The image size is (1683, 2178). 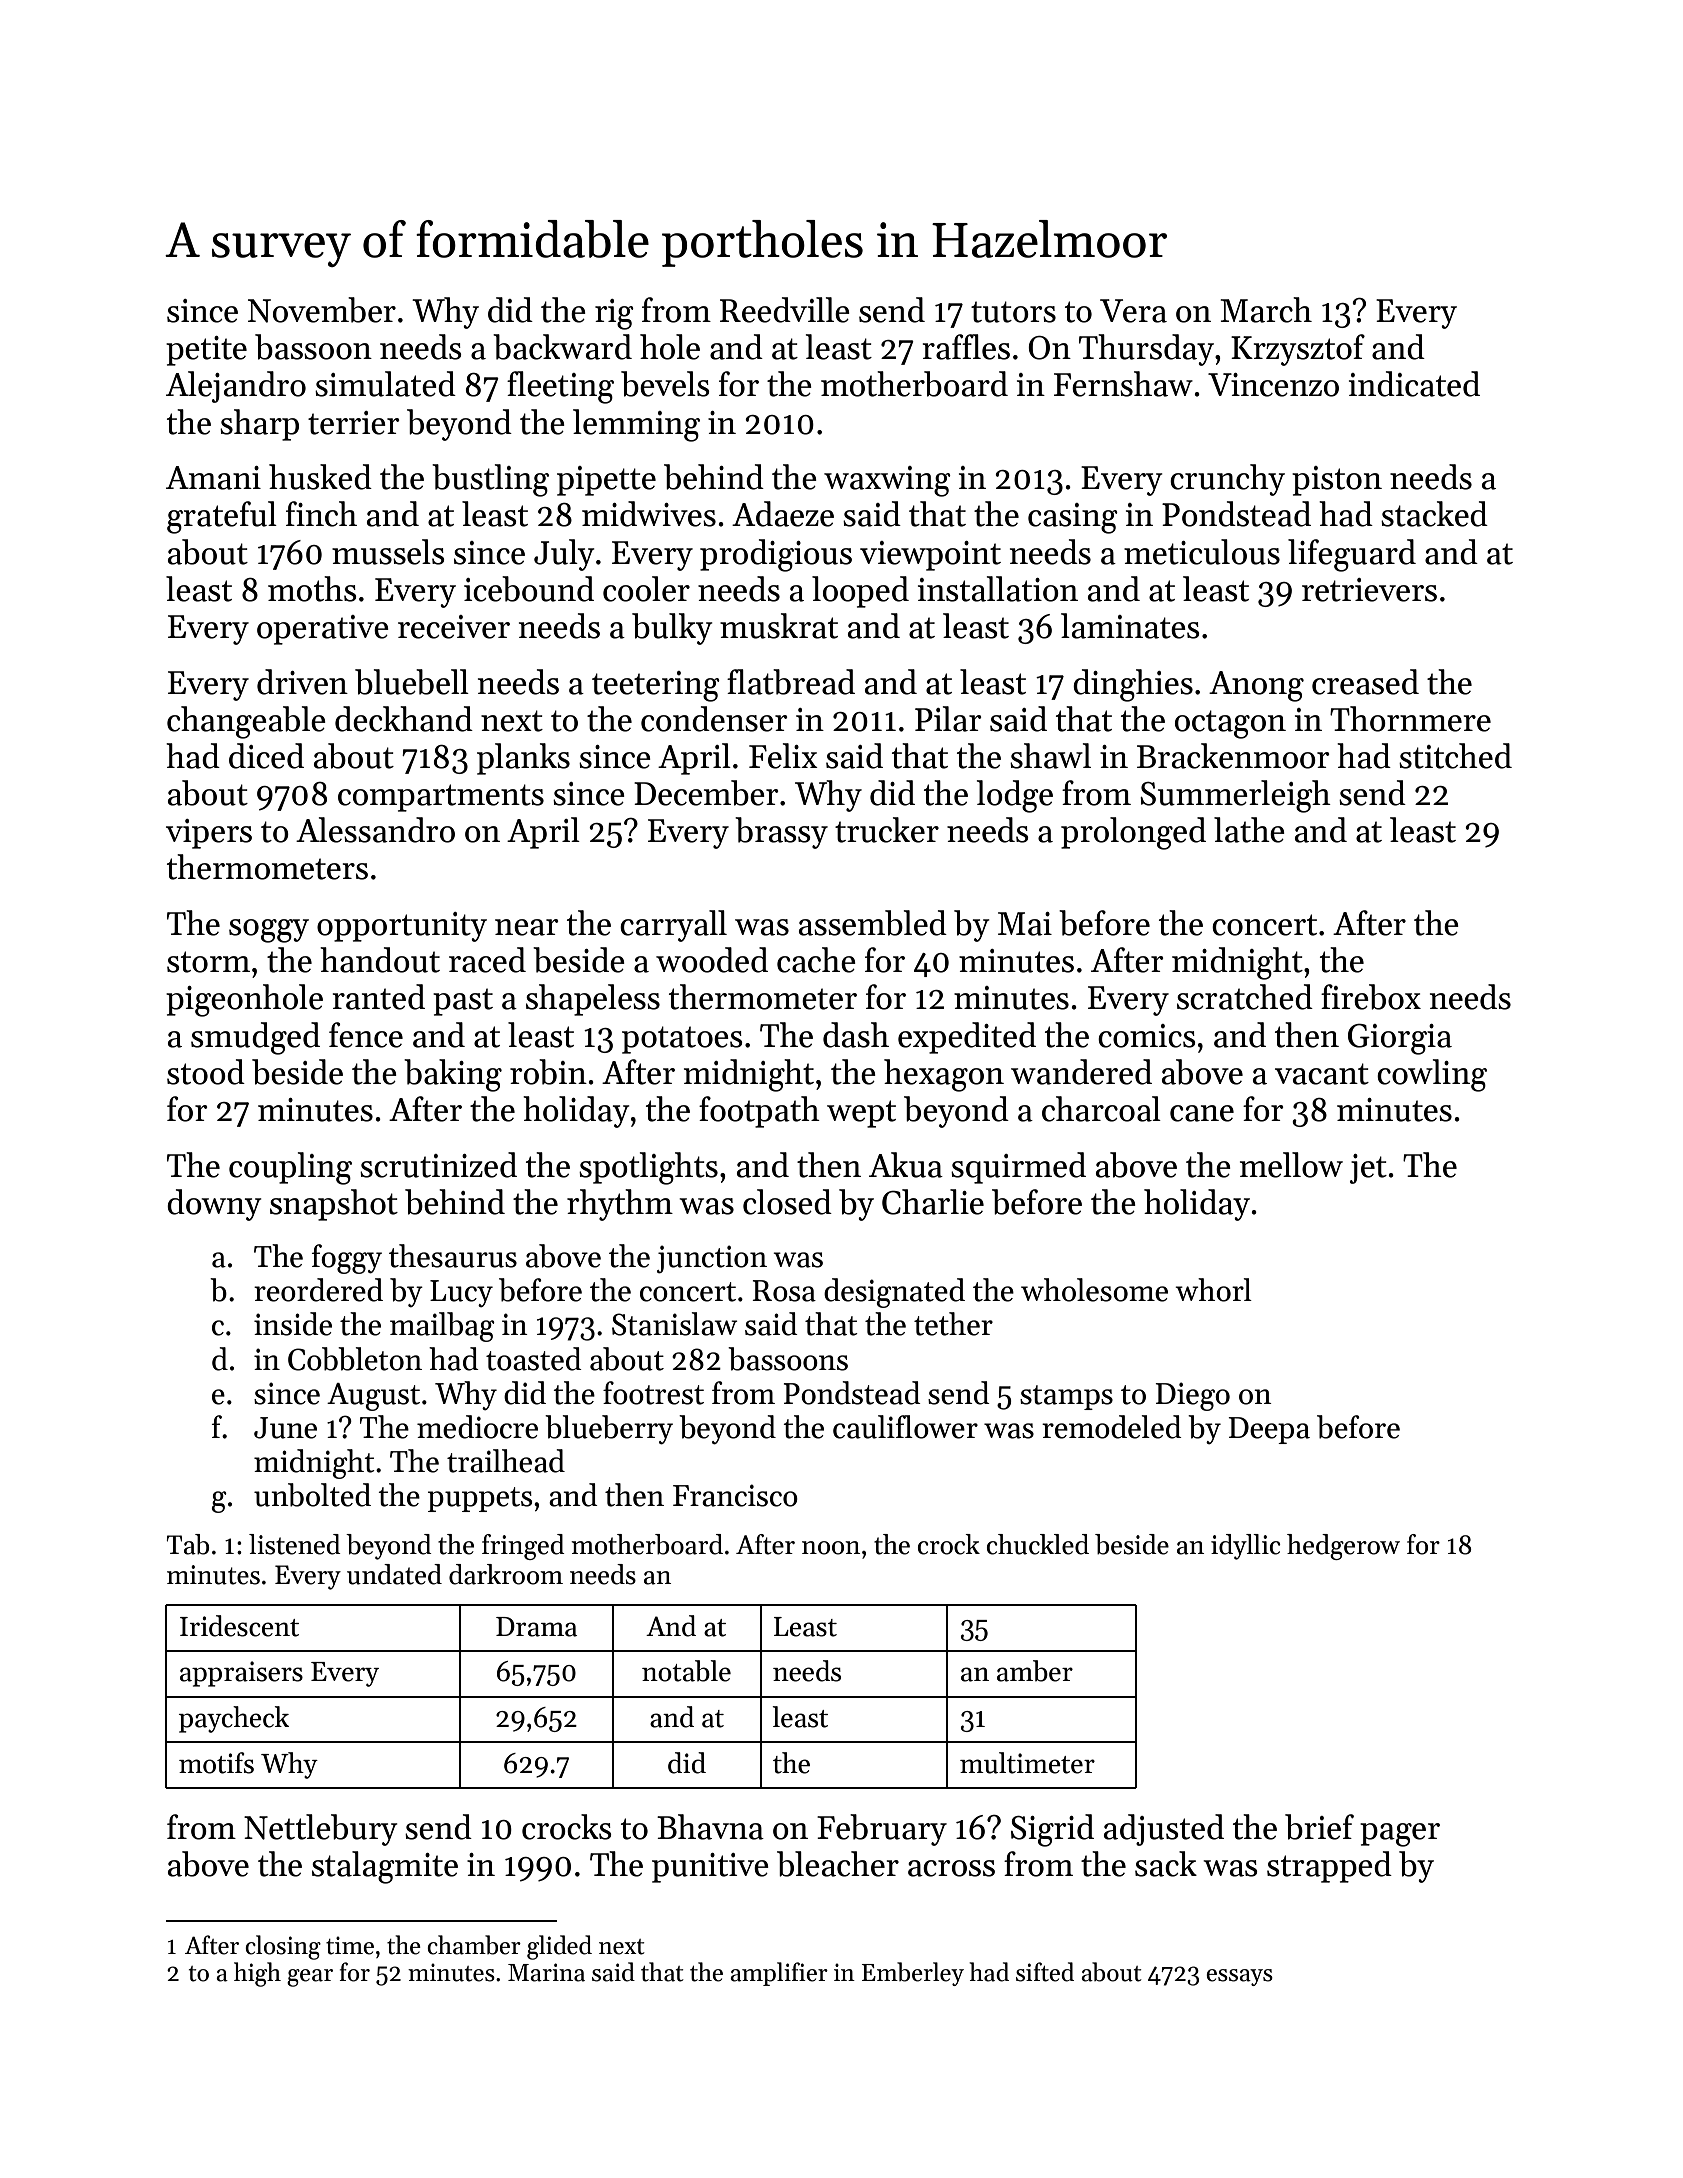 What do you see at coordinates (1050, 756) in the image?
I see `shawl` at bounding box center [1050, 756].
